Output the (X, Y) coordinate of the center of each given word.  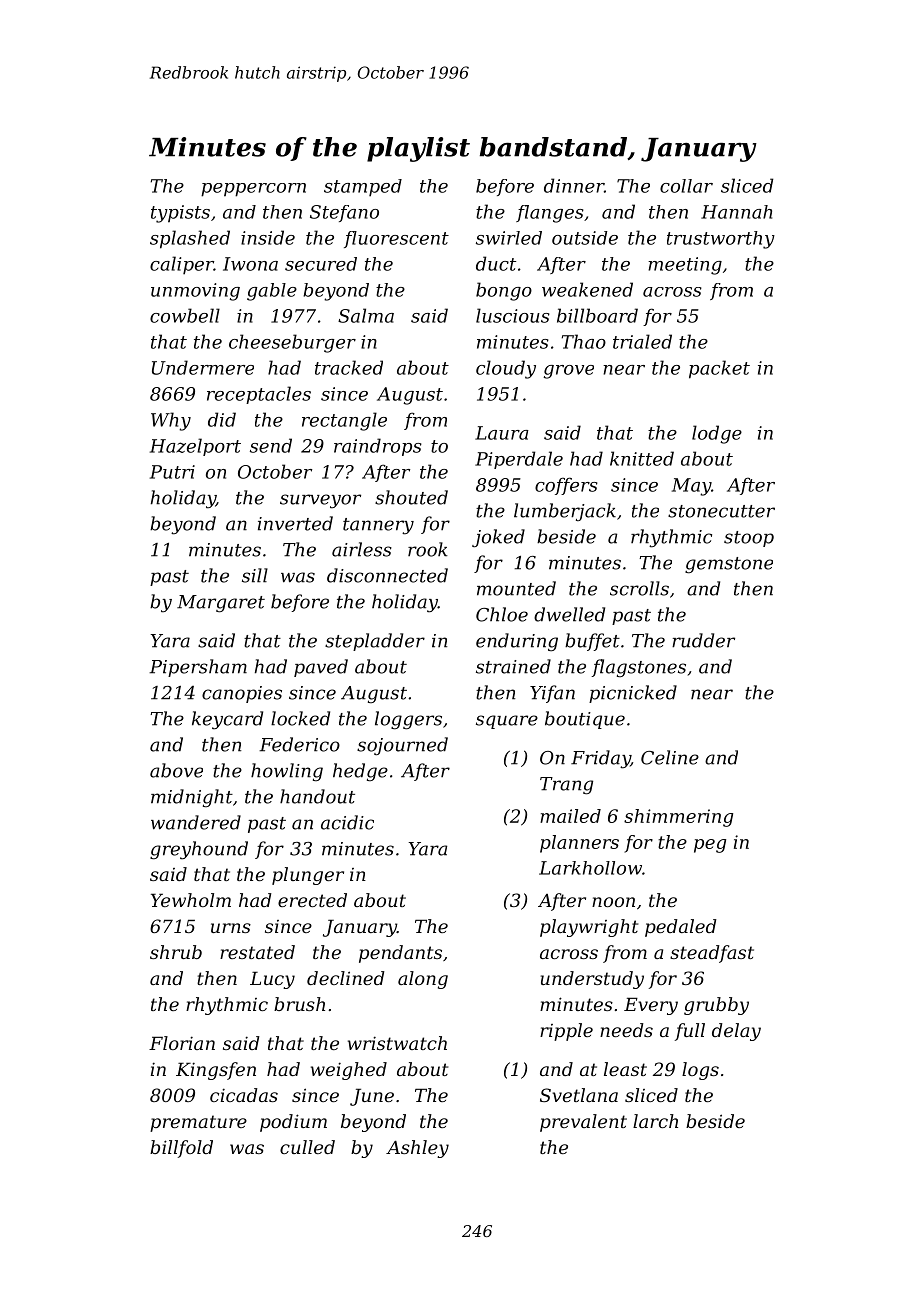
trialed (642, 341)
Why (171, 421)
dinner (574, 185)
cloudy (506, 369)
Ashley (417, 1149)
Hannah (736, 212)
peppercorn (253, 190)
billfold (181, 1149)
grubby (716, 1006)
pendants (400, 954)
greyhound (199, 850)
